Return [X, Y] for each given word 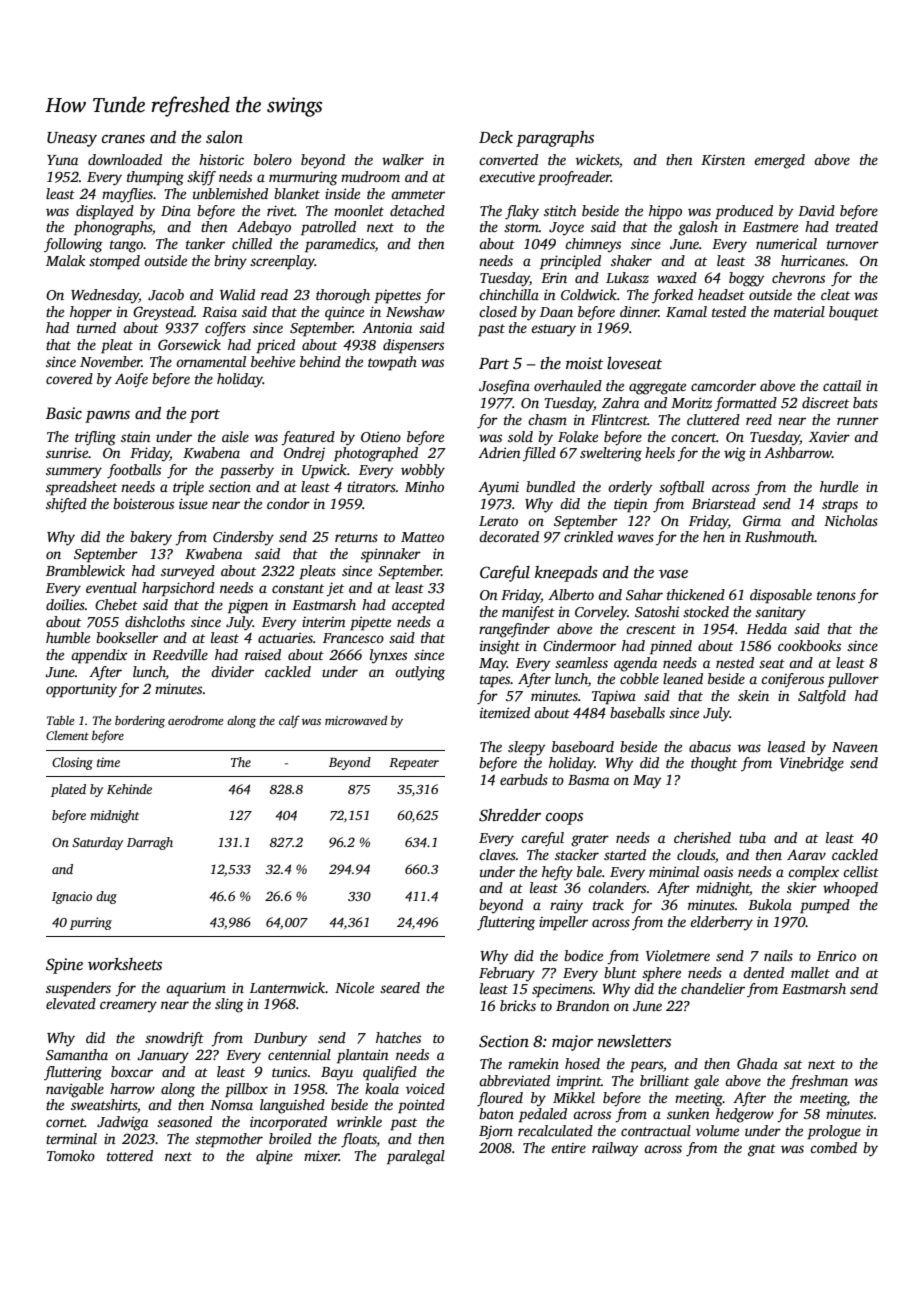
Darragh [150, 843]
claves [497, 854]
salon [224, 137]
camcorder [723, 385]
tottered [130, 1155]
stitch [560, 210]
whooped [850, 889]
